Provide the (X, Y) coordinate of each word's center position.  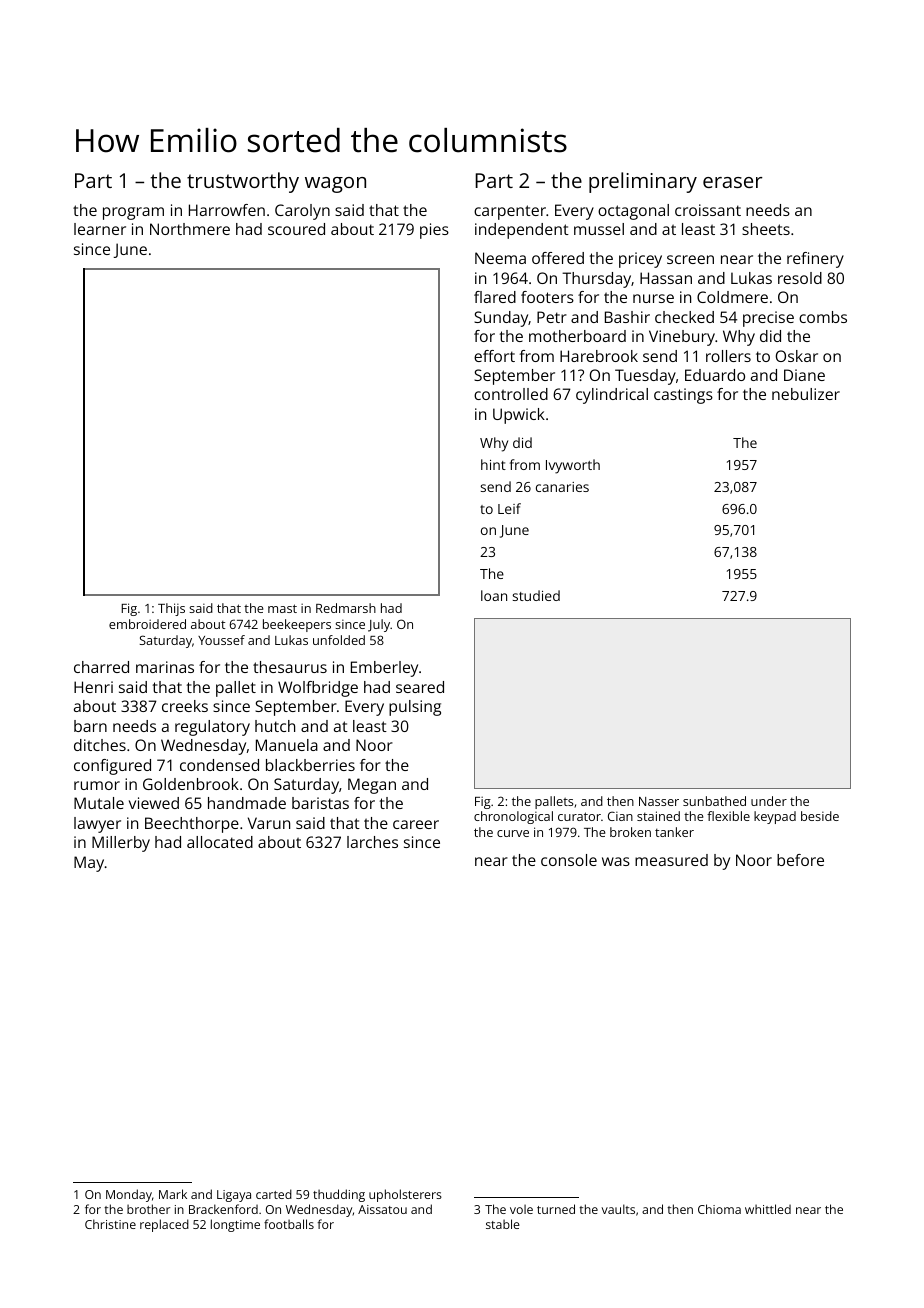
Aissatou (382, 1209)
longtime (235, 1225)
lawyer (97, 825)
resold (800, 278)
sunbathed (714, 801)
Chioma (719, 1209)
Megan (372, 786)
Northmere (190, 229)
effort (494, 356)
